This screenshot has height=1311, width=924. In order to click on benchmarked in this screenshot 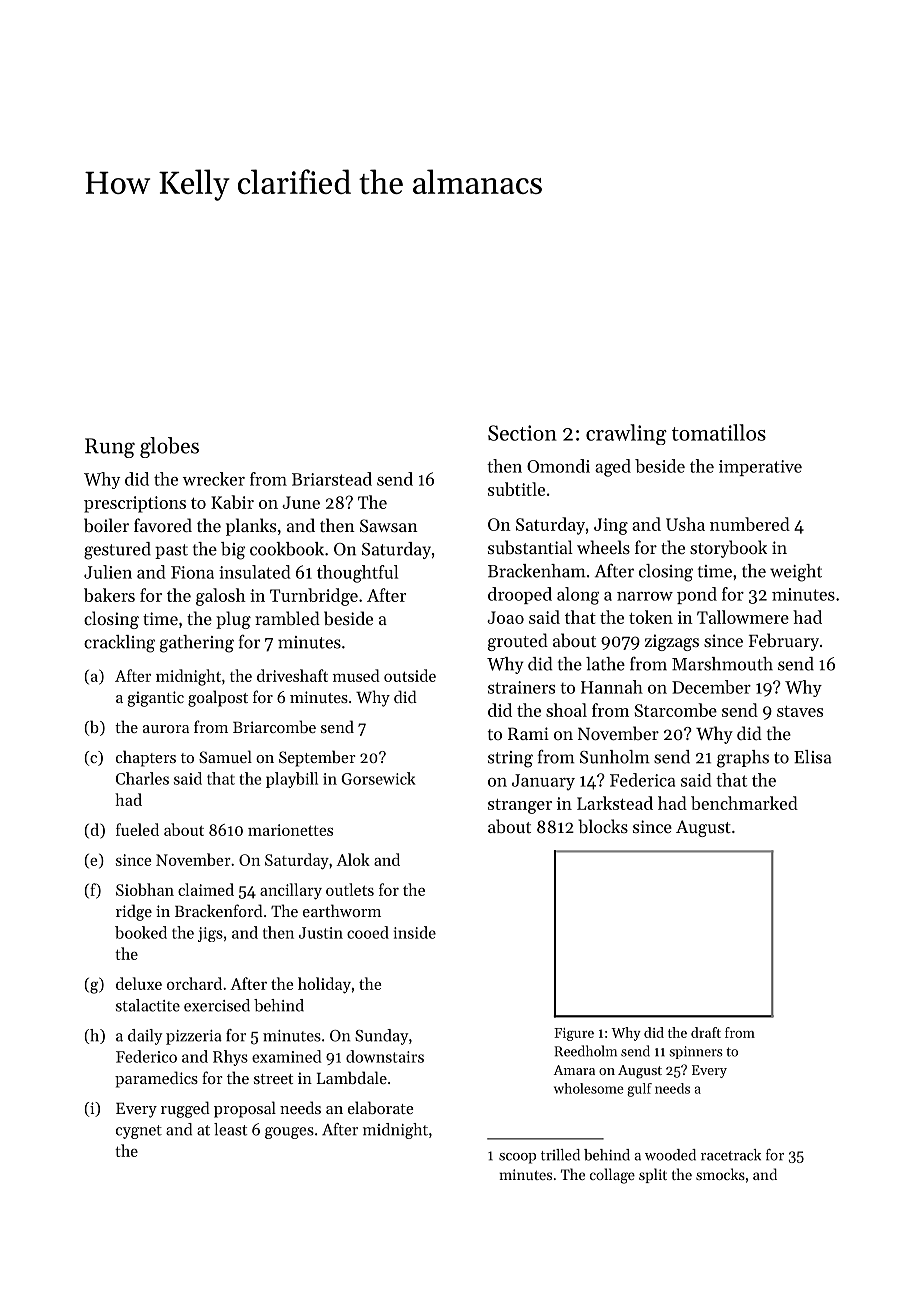, I will do `click(744, 803)`.
